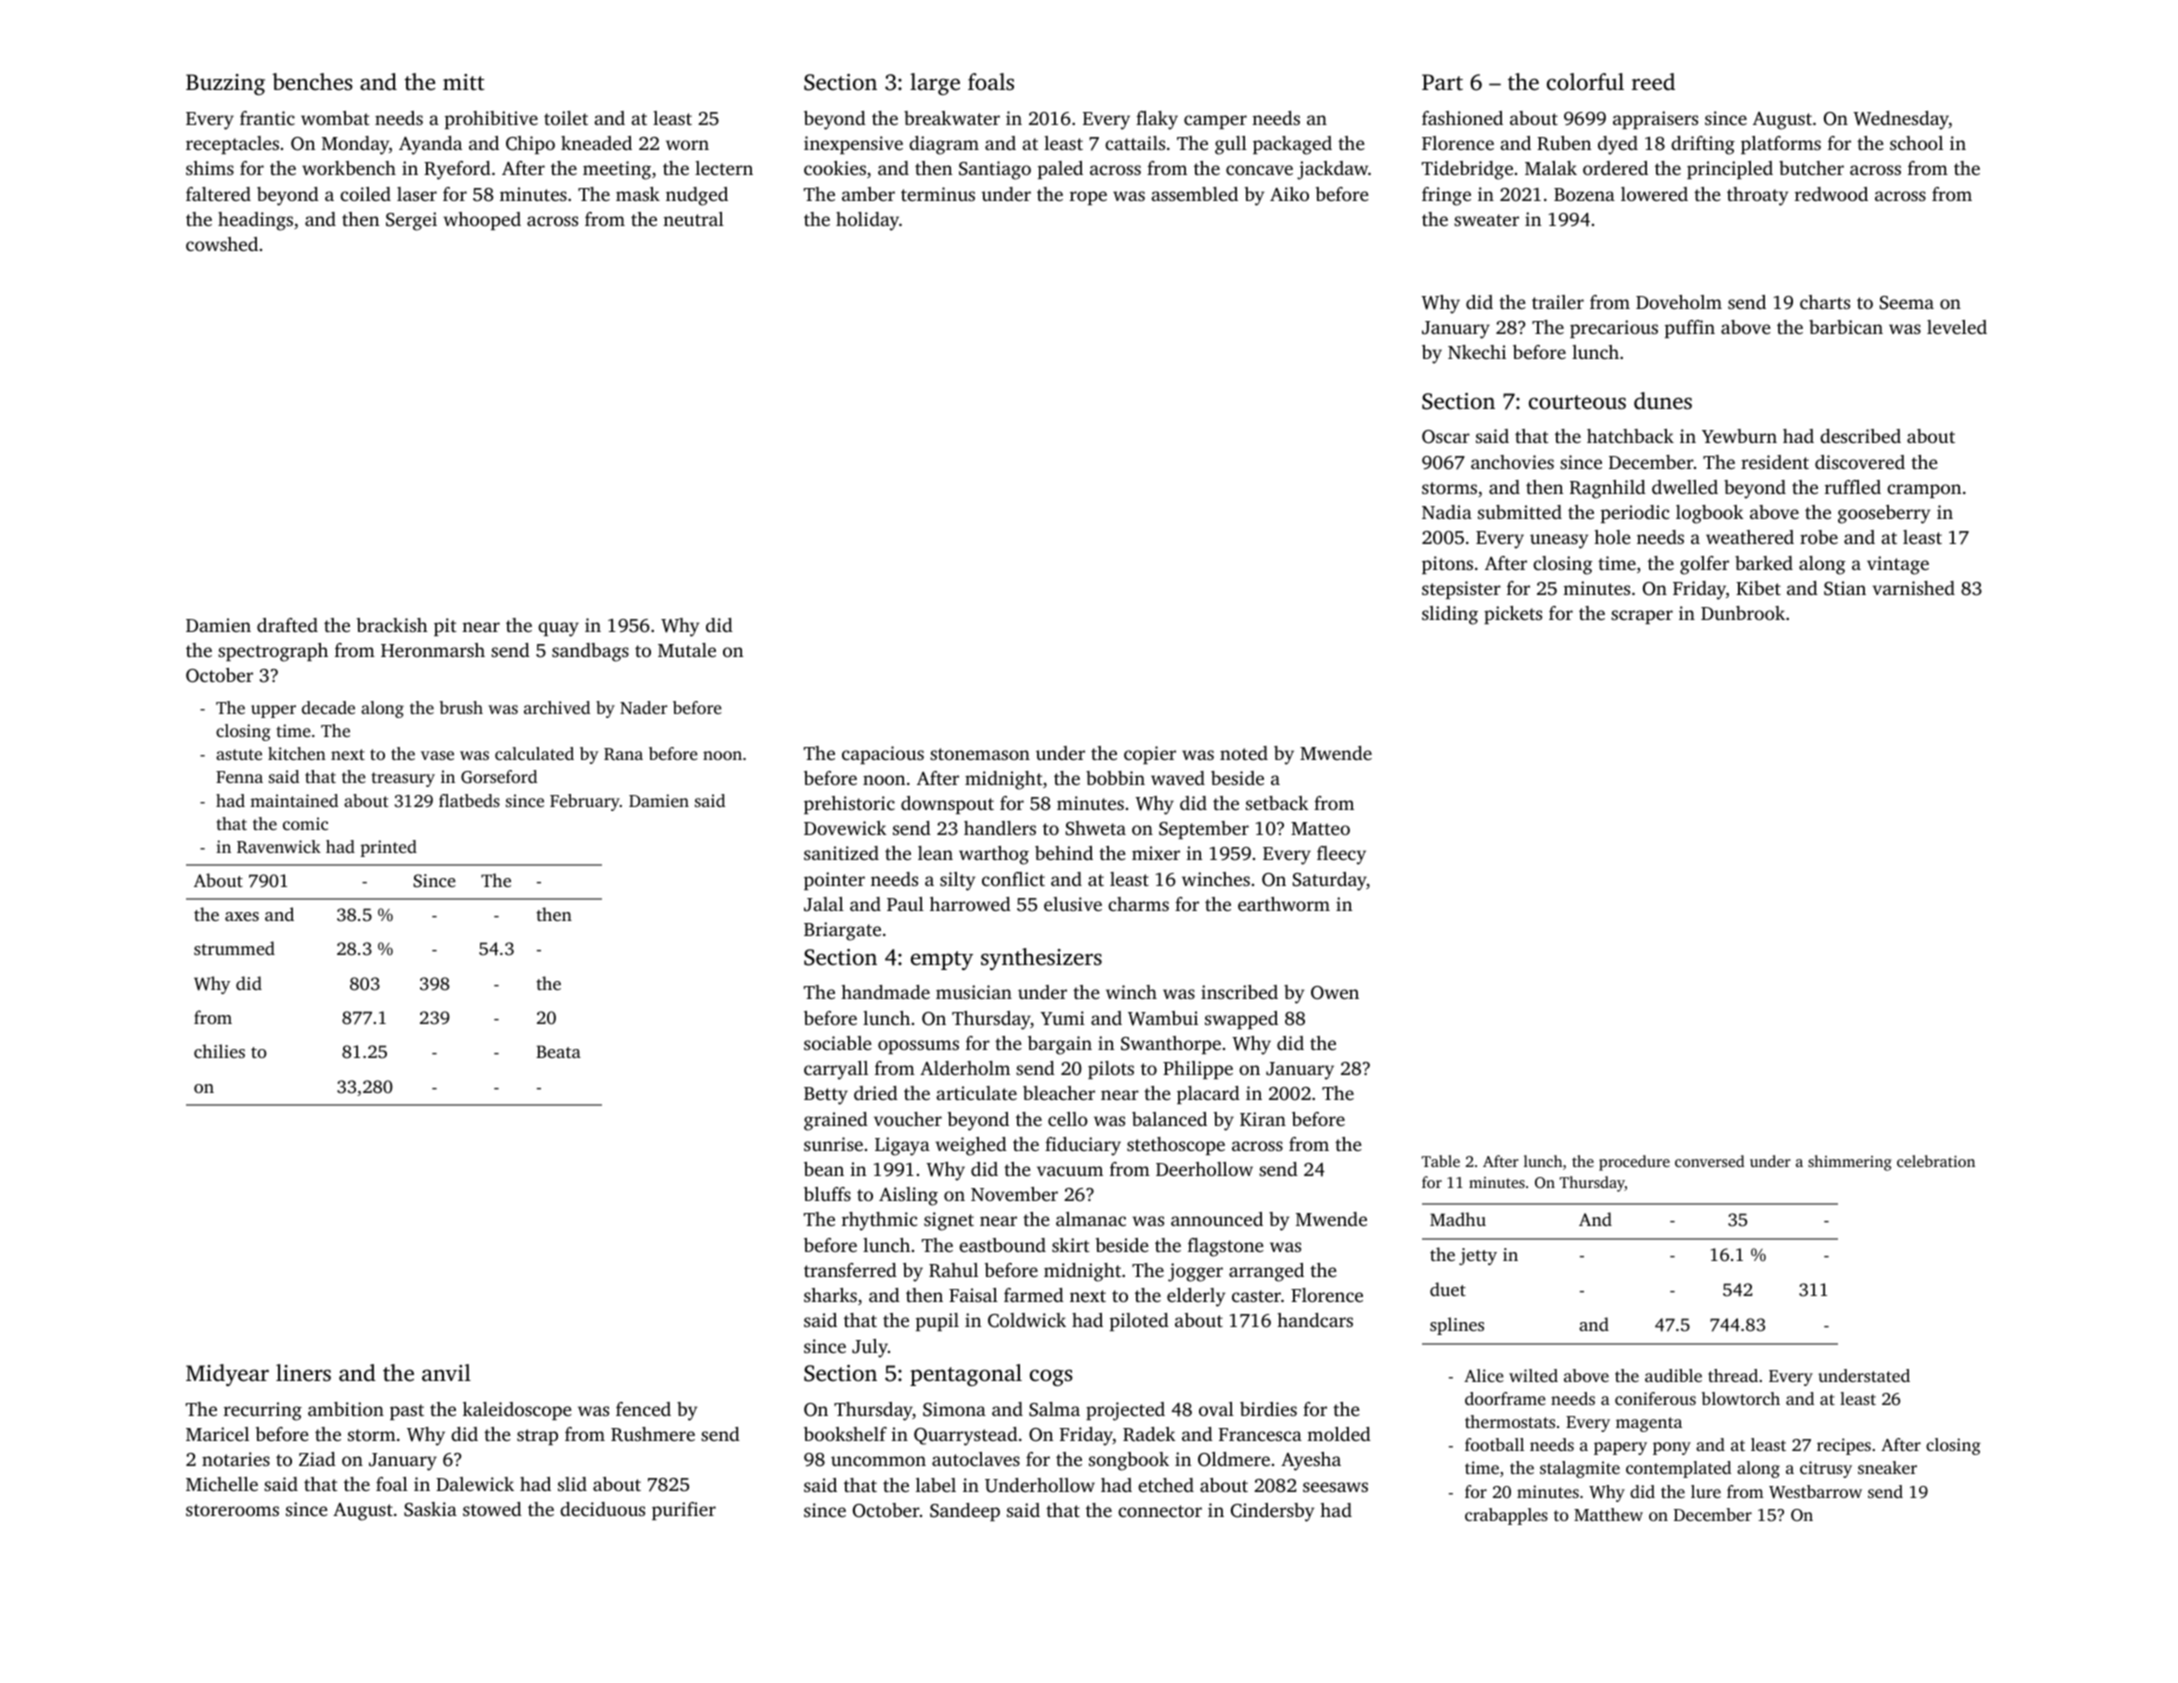  Describe the element at coordinates (935, 84) in the page. I see `large` at that location.
